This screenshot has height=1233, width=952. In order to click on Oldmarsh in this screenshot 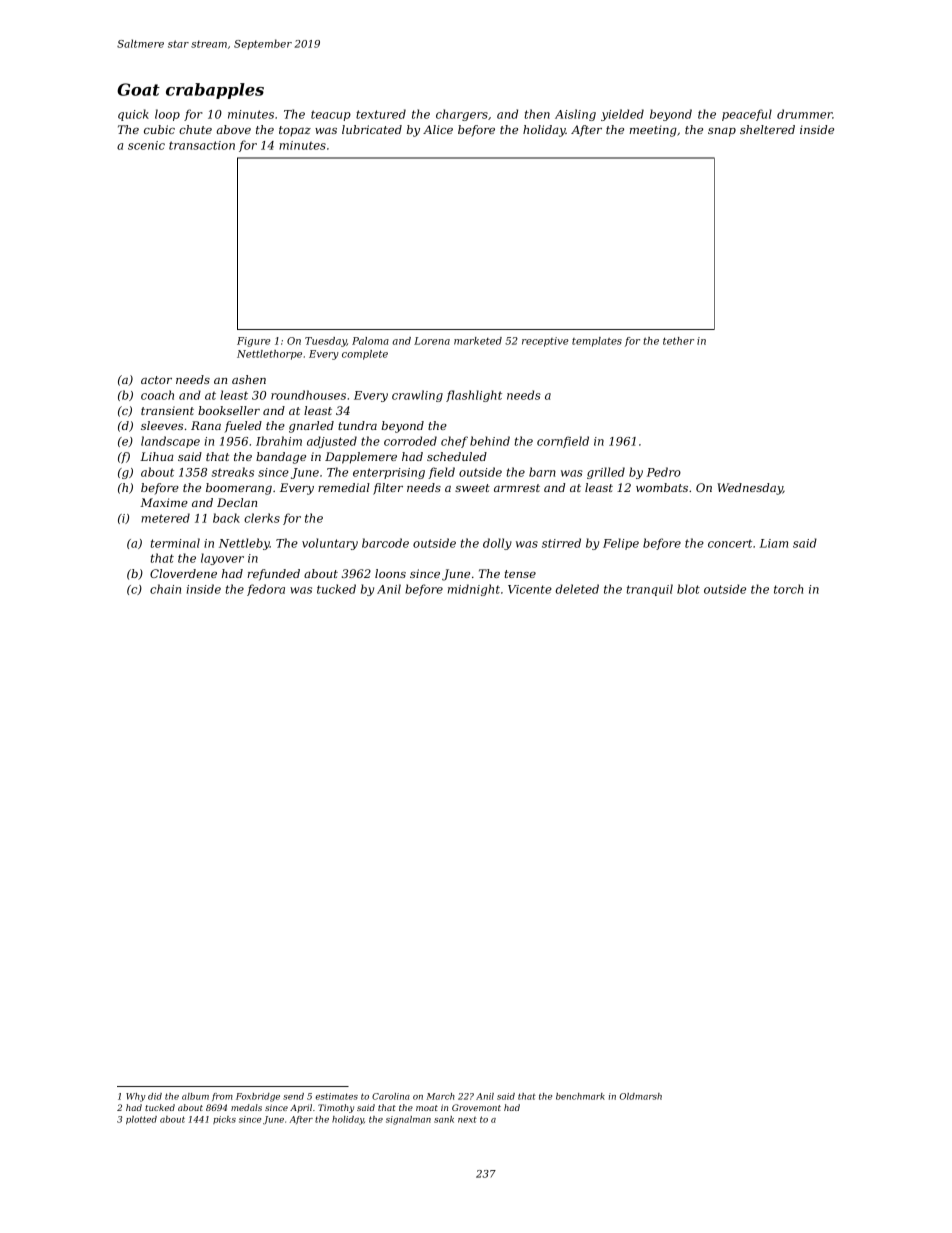, I will do `click(641, 1096)`.
